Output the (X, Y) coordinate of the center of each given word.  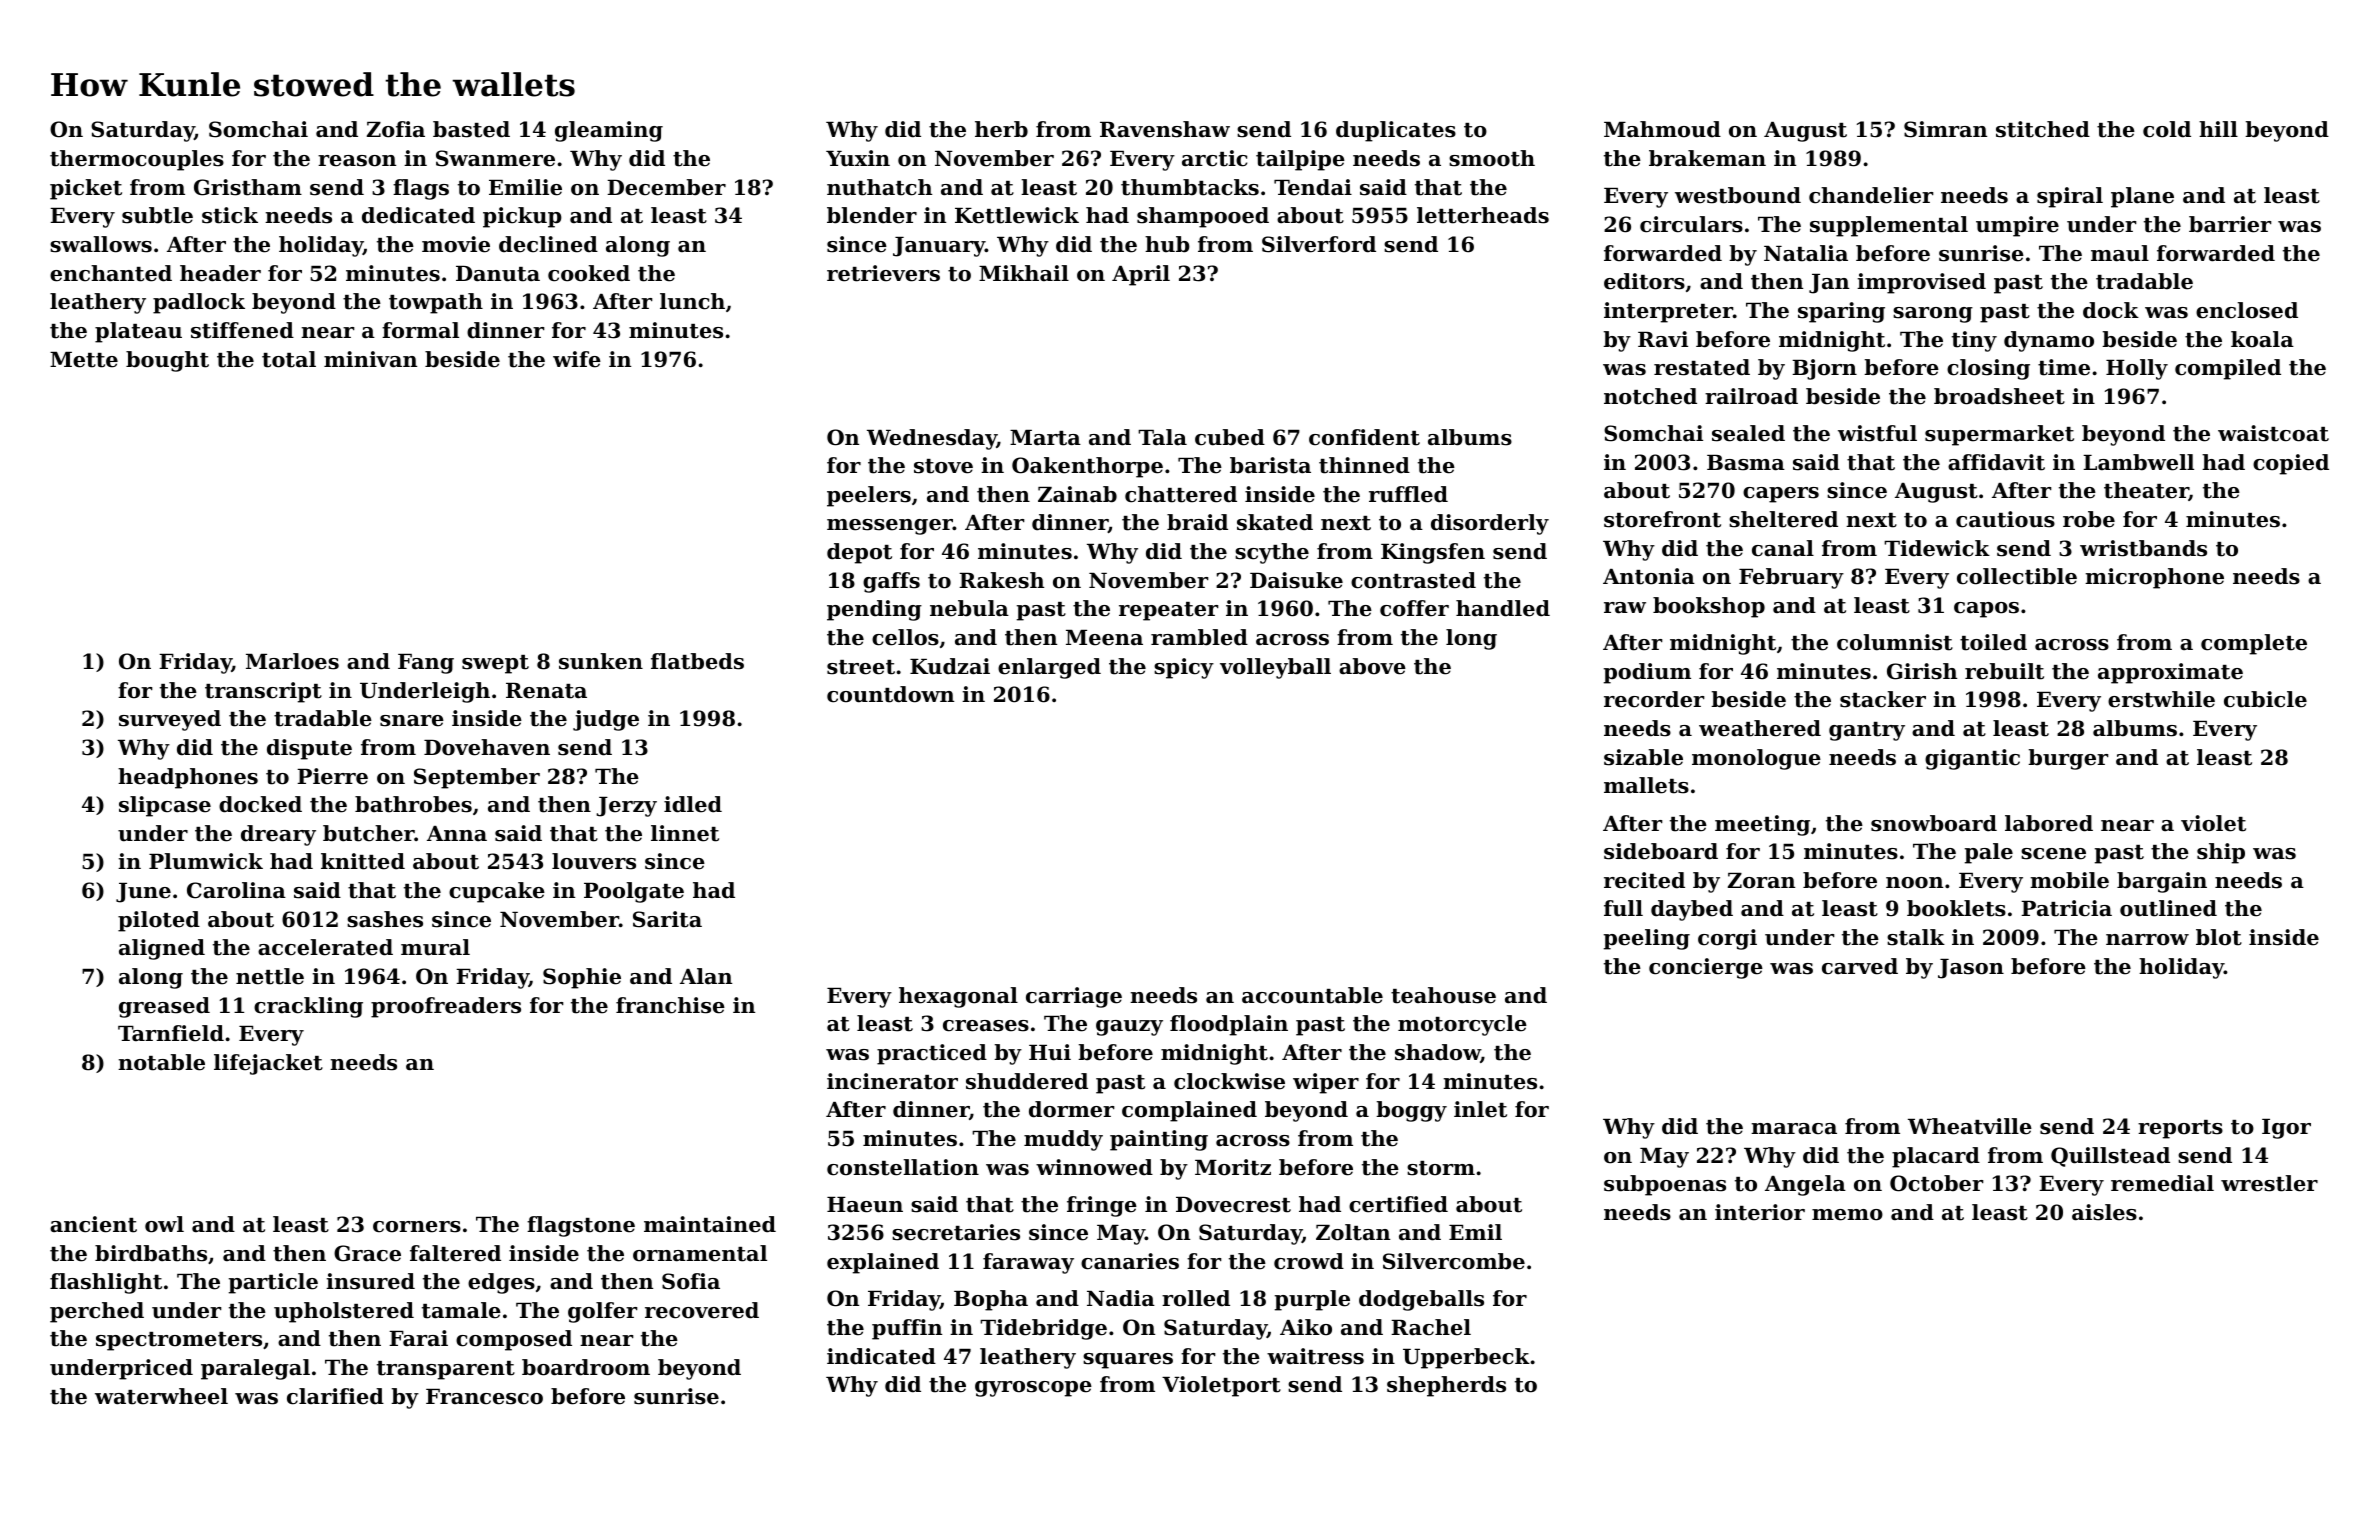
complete (2254, 644)
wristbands (2143, 548)
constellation (903, 1167)
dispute (309, 749)
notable (161, 1062)
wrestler (2269, 1183)
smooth (1492, 158)
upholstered (344, 1312)
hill (2218, 129)
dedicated (418, 215)
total (289, 359)
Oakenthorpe (1087, 467)
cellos (905, 637)
